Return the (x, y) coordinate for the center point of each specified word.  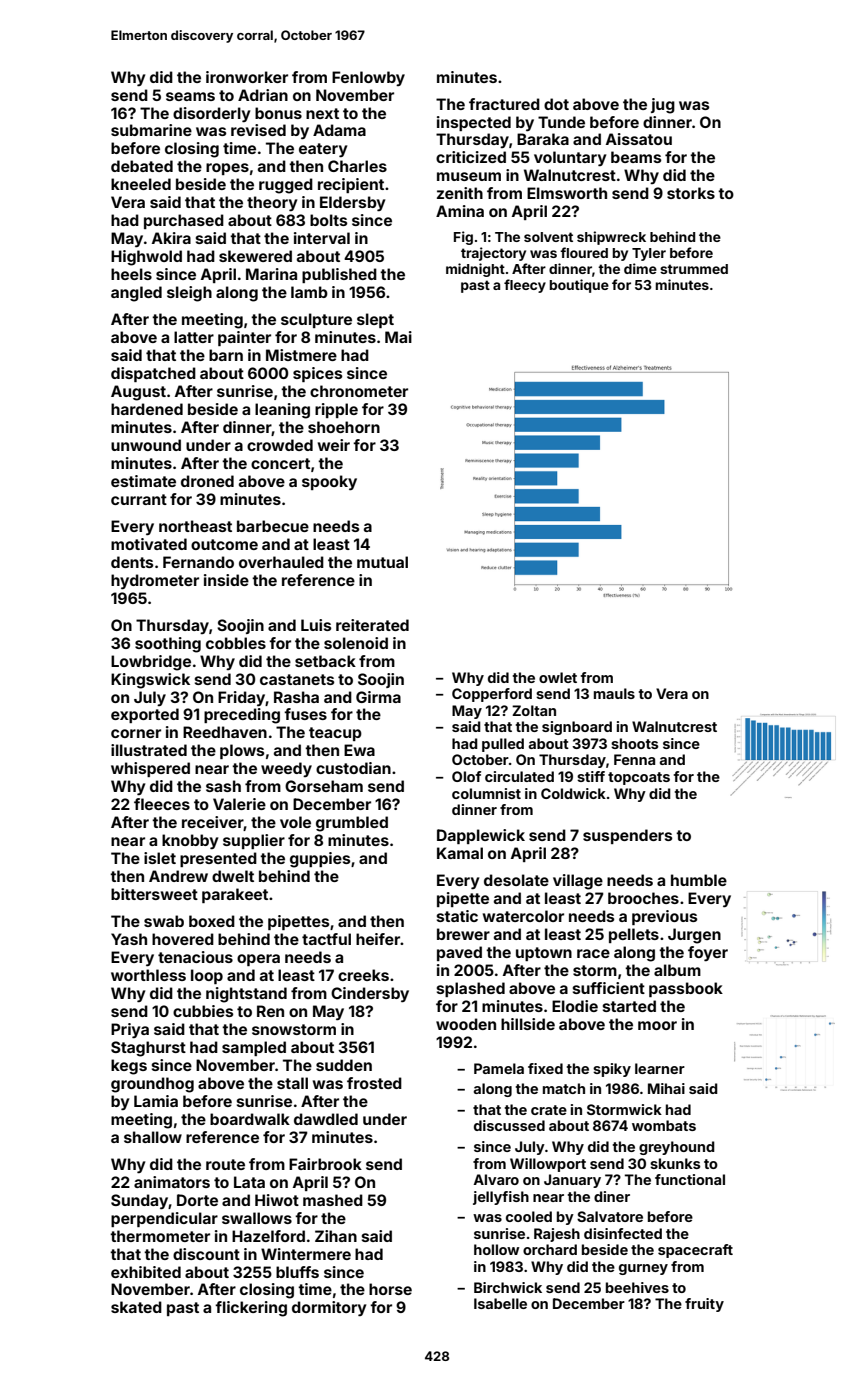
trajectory (493, 254)
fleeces (162, 804)
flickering (251, 1309)
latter (194, 337)
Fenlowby (368, 78)
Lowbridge (151, 663)
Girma (378, 697)
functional (690, 1179)
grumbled (352, 824)
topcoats (639, 778)
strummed (694, 269)
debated (142, 166)
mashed (333, 1200)
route (225, 1164)
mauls (614, 693)
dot (556, 104)
